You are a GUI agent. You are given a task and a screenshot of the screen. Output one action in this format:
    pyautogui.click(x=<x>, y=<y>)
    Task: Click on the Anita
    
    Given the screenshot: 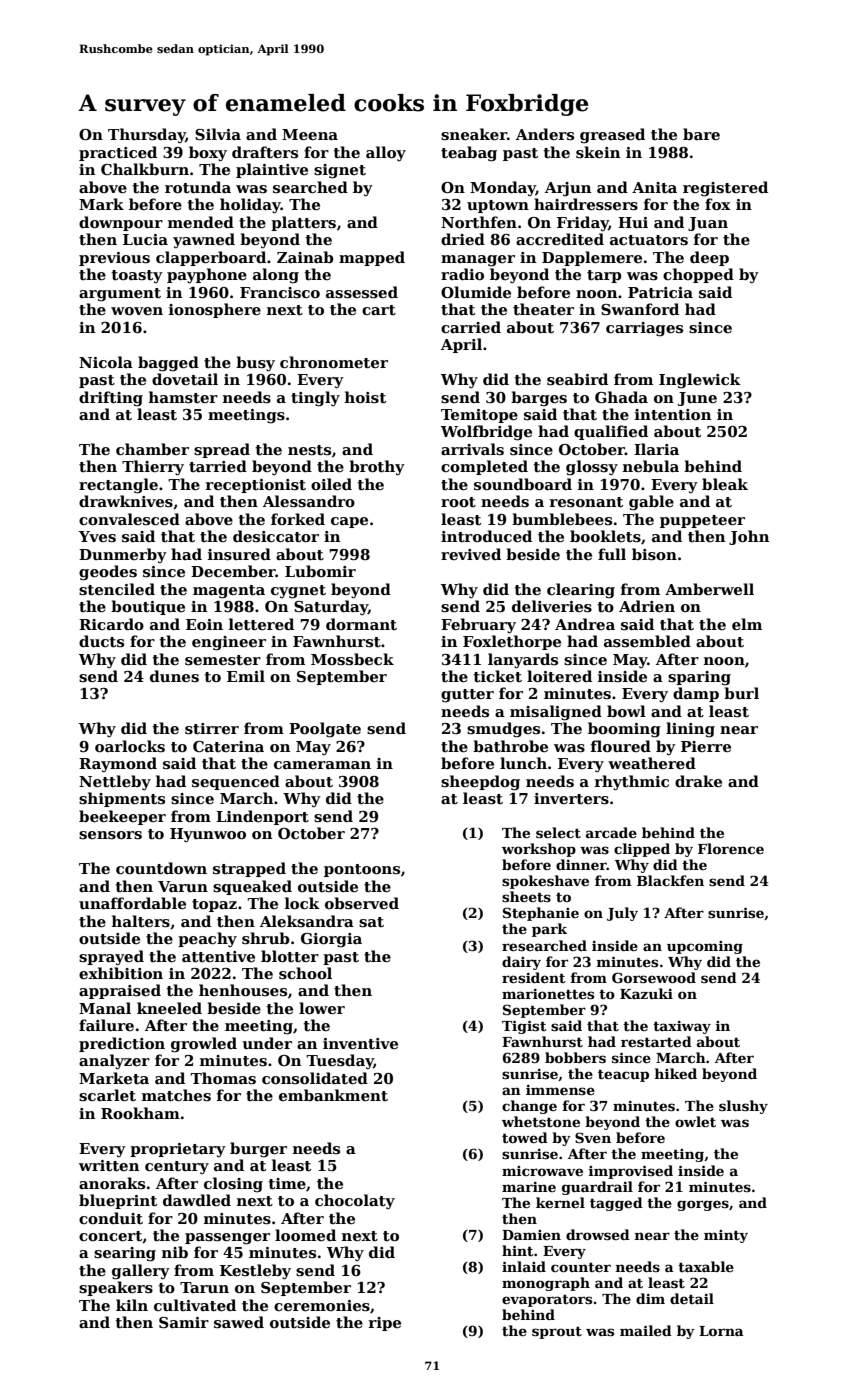 What is the action you would take?
    pyautogui.click(x=654, y=187)
